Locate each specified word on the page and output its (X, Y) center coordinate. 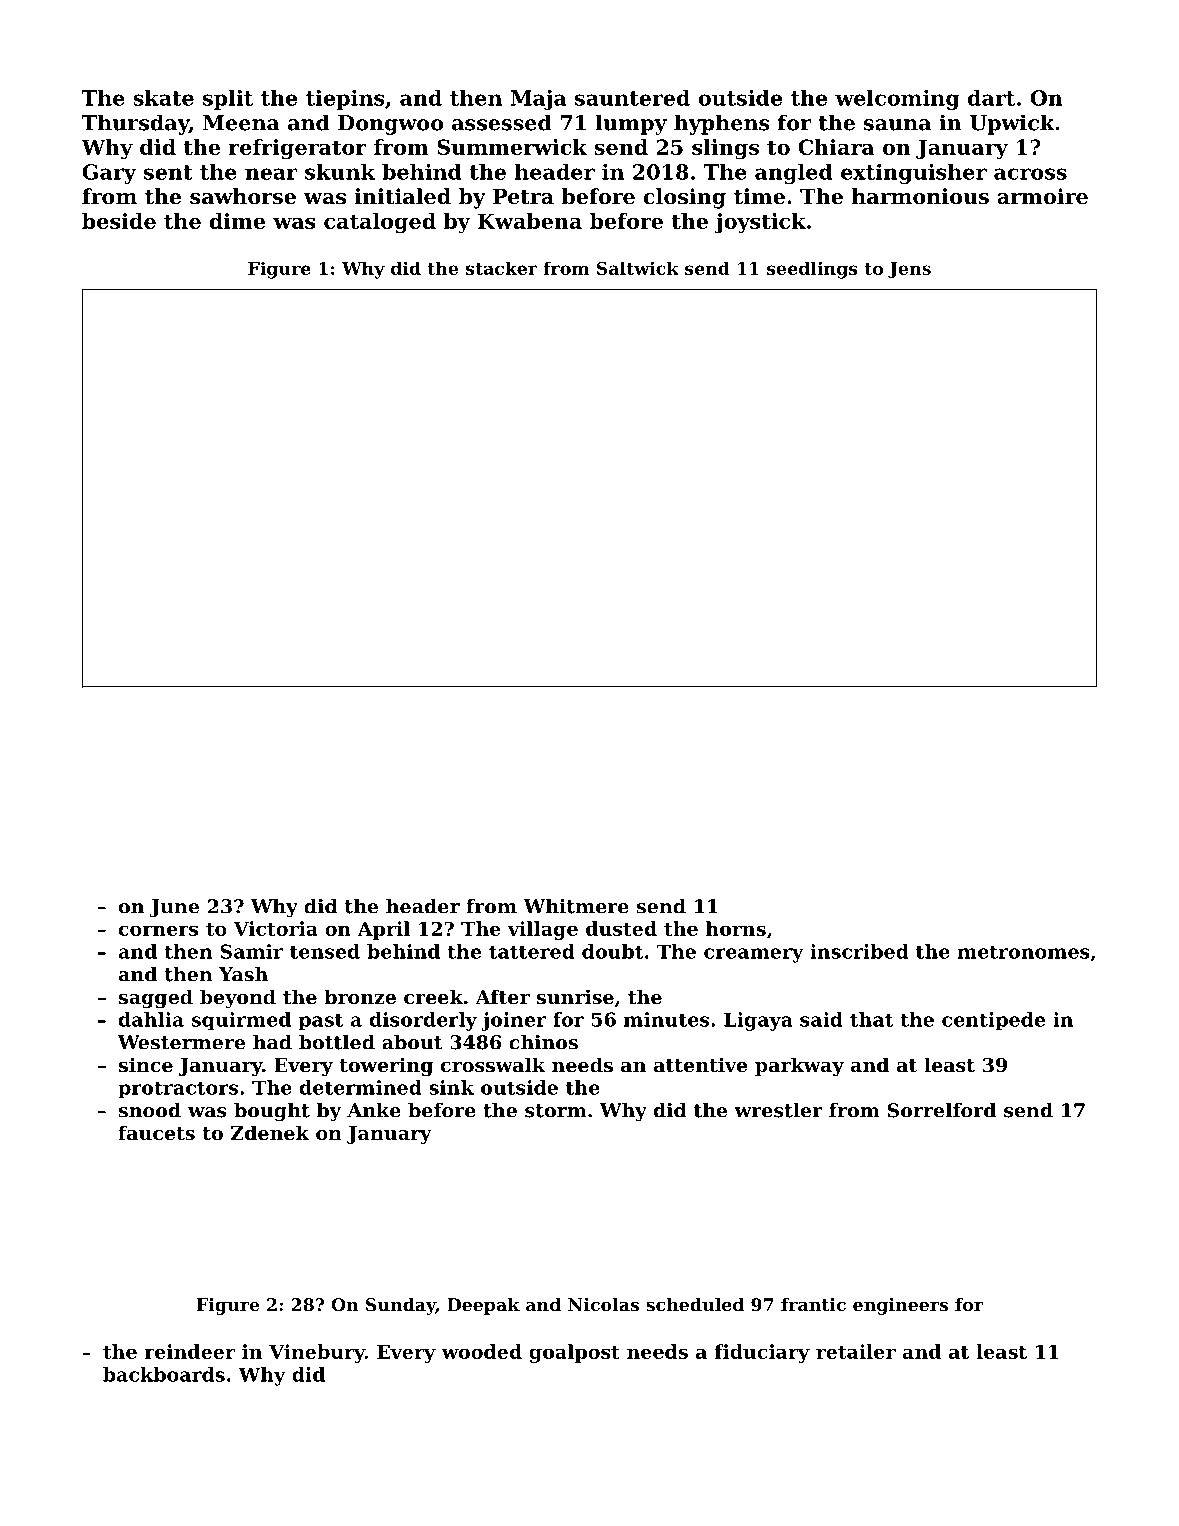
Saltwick (638, 268)
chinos (543, 1042)
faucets (156, 1133)
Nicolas (603, 1304)
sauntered (632, 98)
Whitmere (576, 906)
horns (736, 928)
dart (991, 98)
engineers (900, 1306)
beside (119, 221)
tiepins (345, 100)
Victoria (275, 928)
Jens (909, 270)
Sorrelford (942, 1110)
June (174, 908)
